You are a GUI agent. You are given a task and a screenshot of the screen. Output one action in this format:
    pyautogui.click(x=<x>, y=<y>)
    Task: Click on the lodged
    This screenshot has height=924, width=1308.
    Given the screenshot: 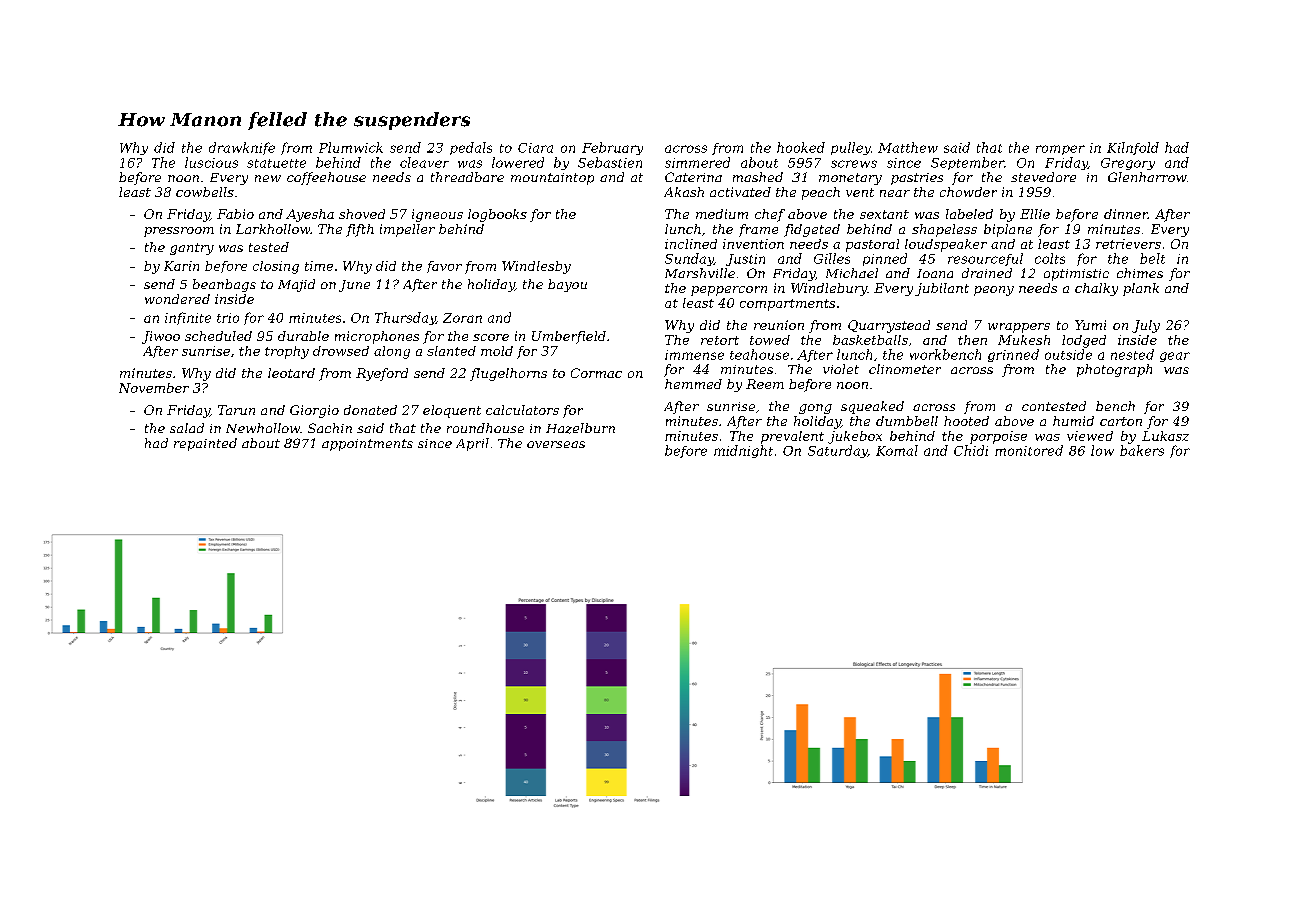 What is the action you would take?
    pyautogui.click(x=1084, y=341)
